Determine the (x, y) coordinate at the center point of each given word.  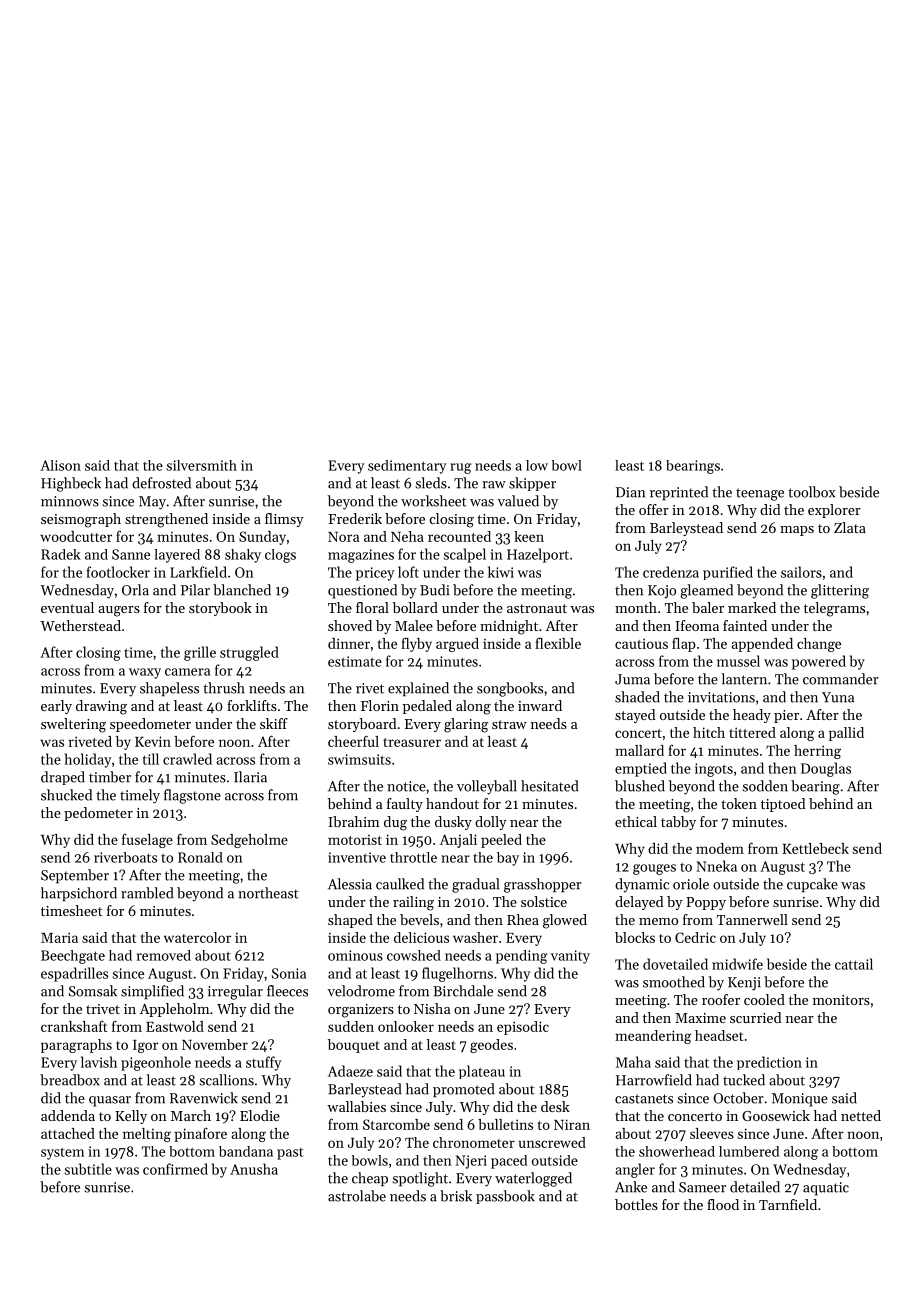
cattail (854, 964)
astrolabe (357, 1196)
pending (522, 957)
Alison (60, 465)
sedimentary (407, 467)
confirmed (175, 1169)
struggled (249, 653)
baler (708, 607)
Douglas (826, 769)
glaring (466, 725)
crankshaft (74, 1026)
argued (457, 645)
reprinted (679, 493)
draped (63, 778)
